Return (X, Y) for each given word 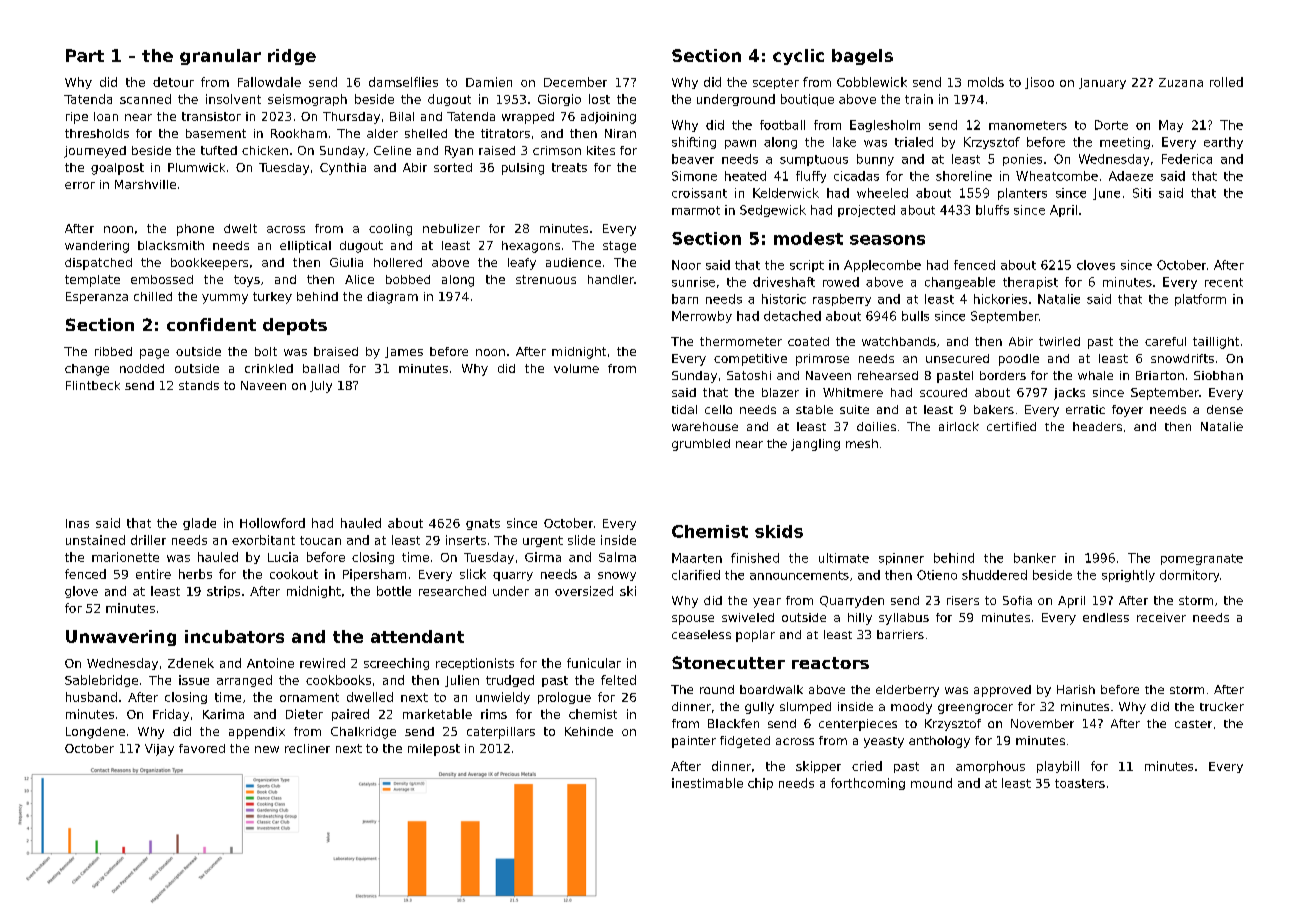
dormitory (1189, 576)
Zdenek (191, 663)
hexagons (531, 247)
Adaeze (1131, 176)
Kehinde (589, 731)
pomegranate (1202, 559)
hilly (860, 619)
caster (1193, 724)
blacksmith (171, 245)
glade (199, 524)
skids (779, 531)
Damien (489, 82)
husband (91, 697)
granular (220, 57)
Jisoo (1039, 83)
